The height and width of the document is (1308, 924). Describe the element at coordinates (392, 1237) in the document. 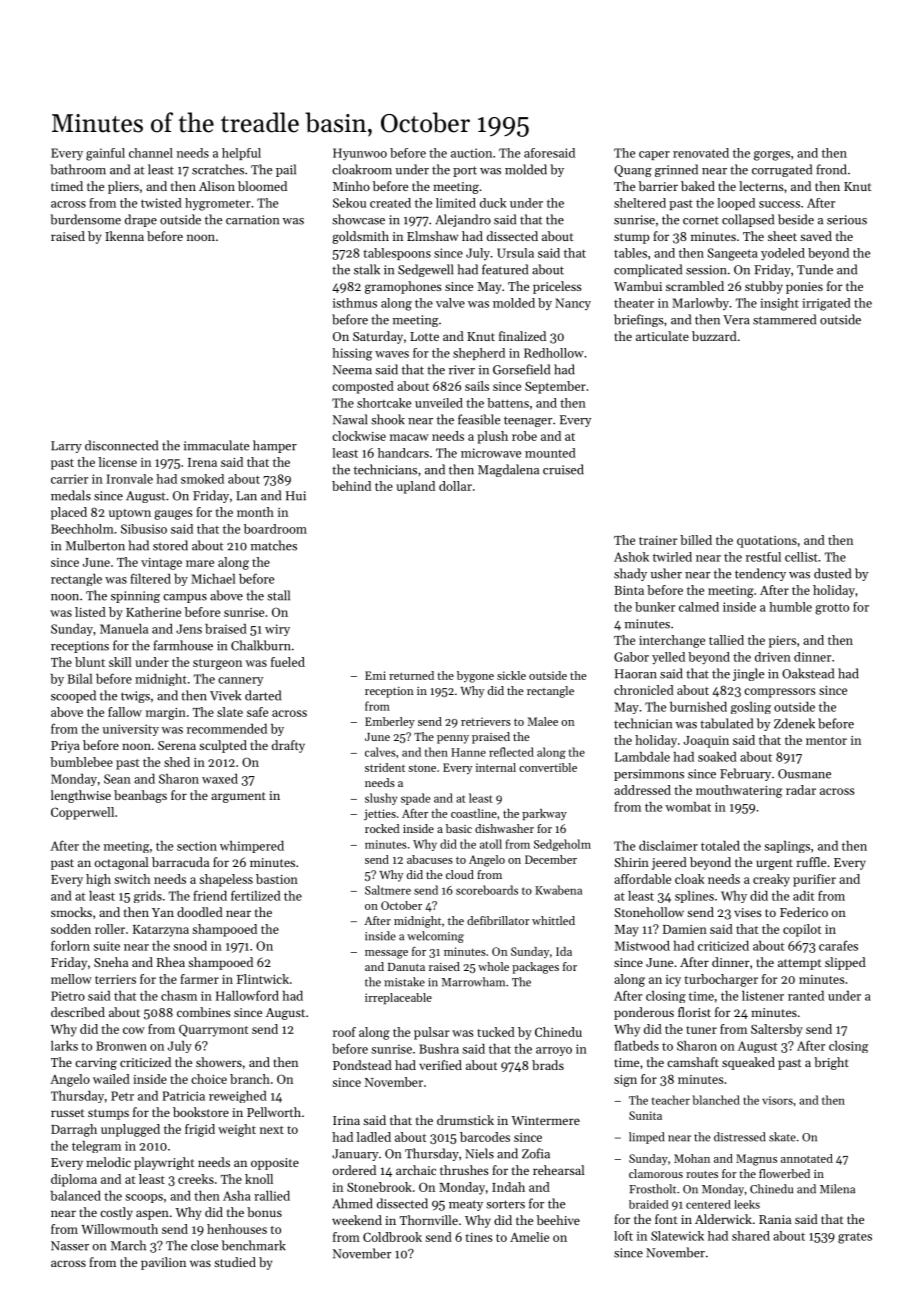

I see `Coldbrook` at that location.
